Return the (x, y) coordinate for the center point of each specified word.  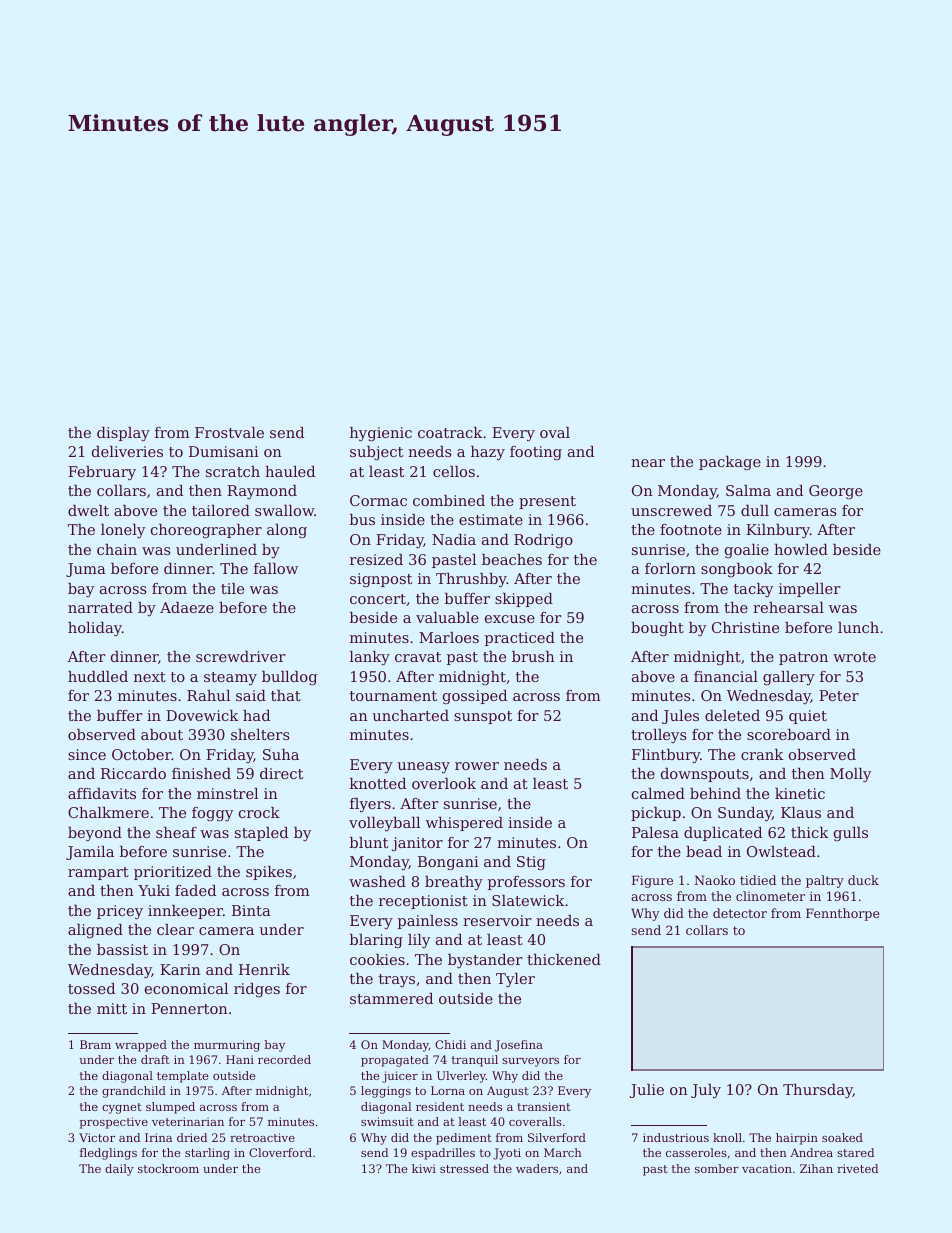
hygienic (381, 434)
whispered (464, 824)
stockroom (168, 1168)
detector (740, 913)
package (730, 463)
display (123, 434)
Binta (251, 910)
